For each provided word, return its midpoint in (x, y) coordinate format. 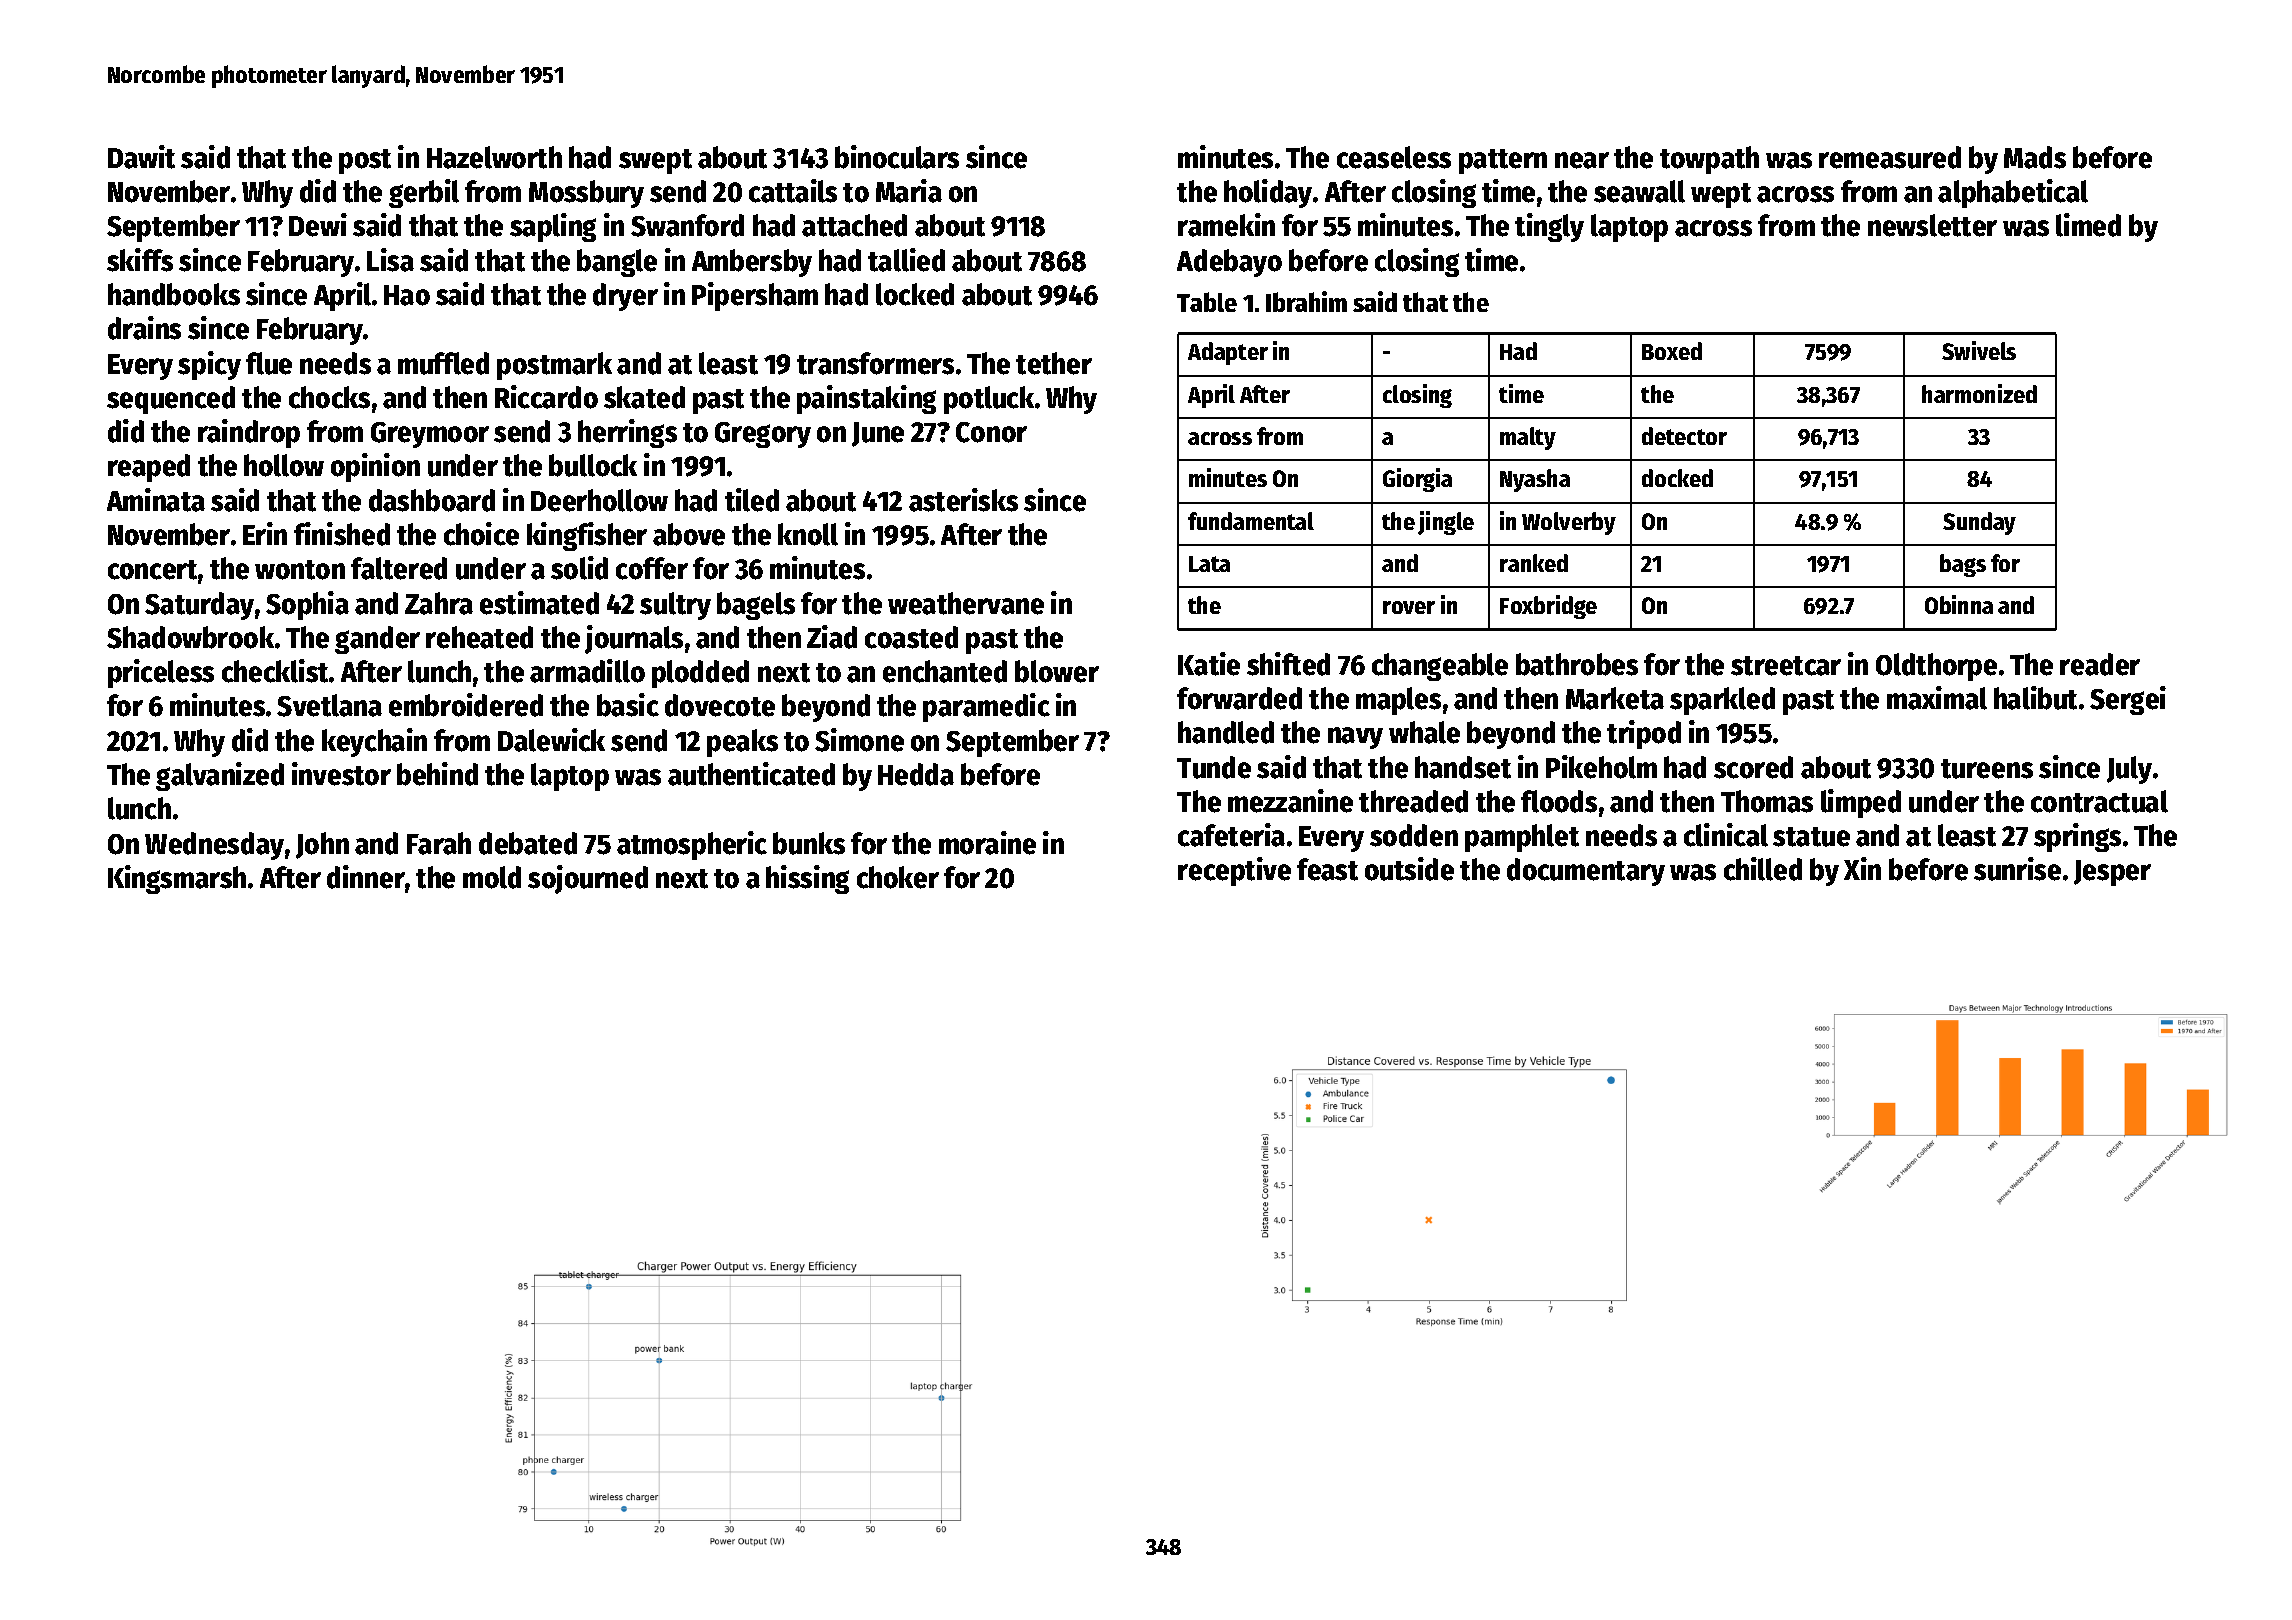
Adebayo (1229, 263)
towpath (1709, 160)
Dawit (141, 157)
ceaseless (1394, 157)
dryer (625, 297)
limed (2088, 225)
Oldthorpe (1936, 667)
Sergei (2128, 700)
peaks (742, 743)
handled (1226, 732)
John (322, 845)
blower (1057, 671)
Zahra (439, 603)
